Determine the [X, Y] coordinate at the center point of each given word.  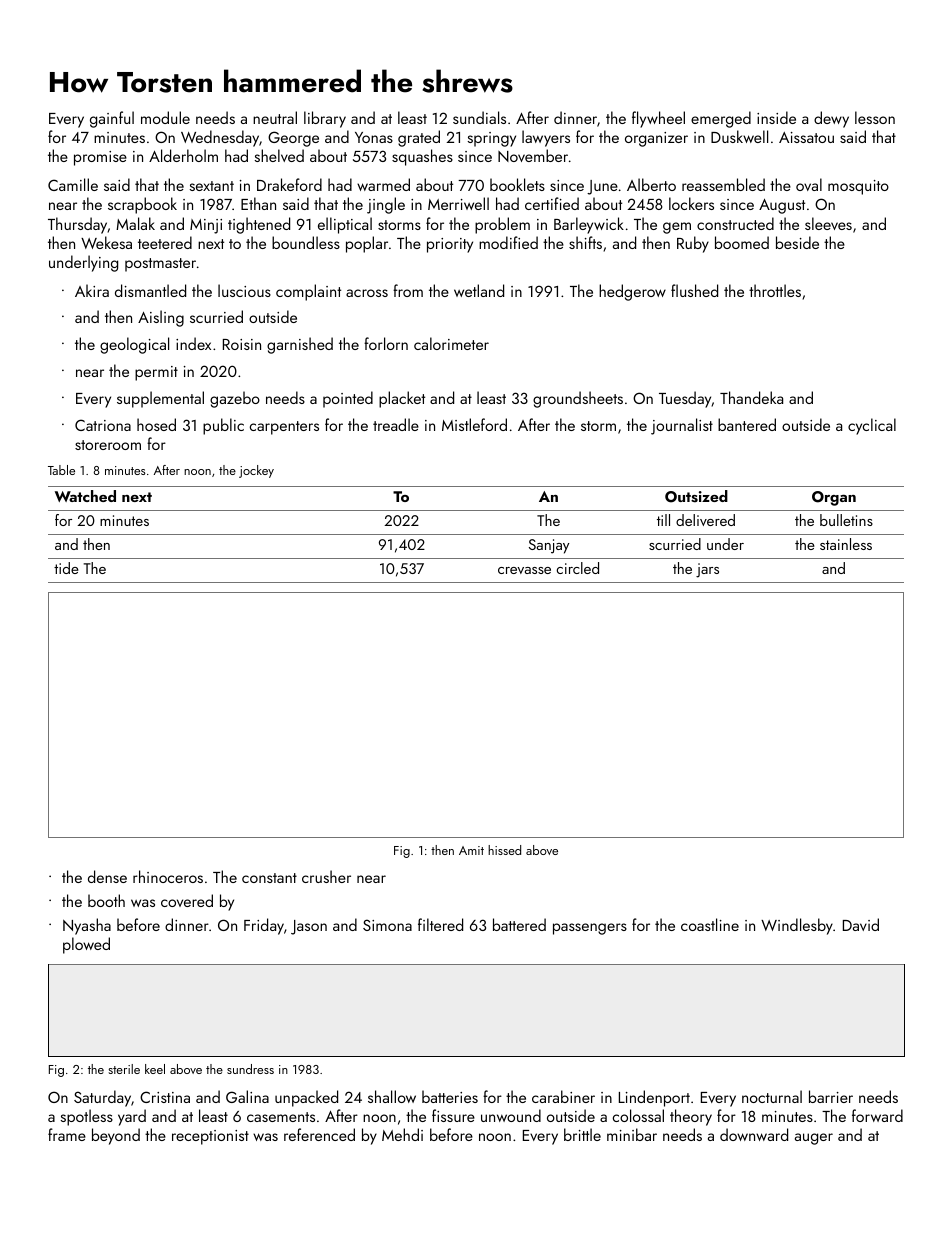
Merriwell [458, 203]
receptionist [210, 1137]
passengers [590, 929]
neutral [275, 117]
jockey [256, 471]
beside [797, 242]
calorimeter [451, 343]
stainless [846, 544]
